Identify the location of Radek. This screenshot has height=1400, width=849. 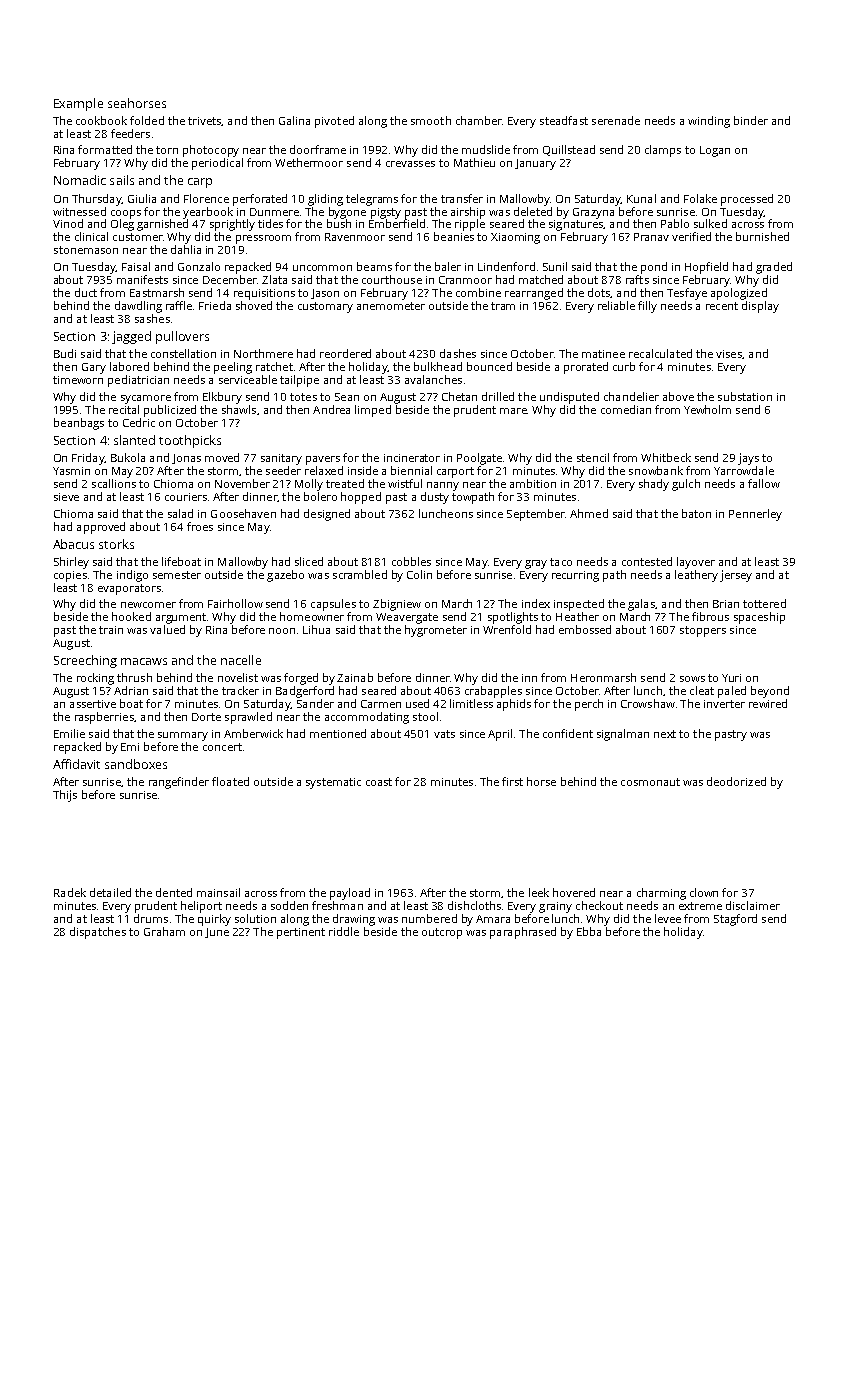
(70, 892).
